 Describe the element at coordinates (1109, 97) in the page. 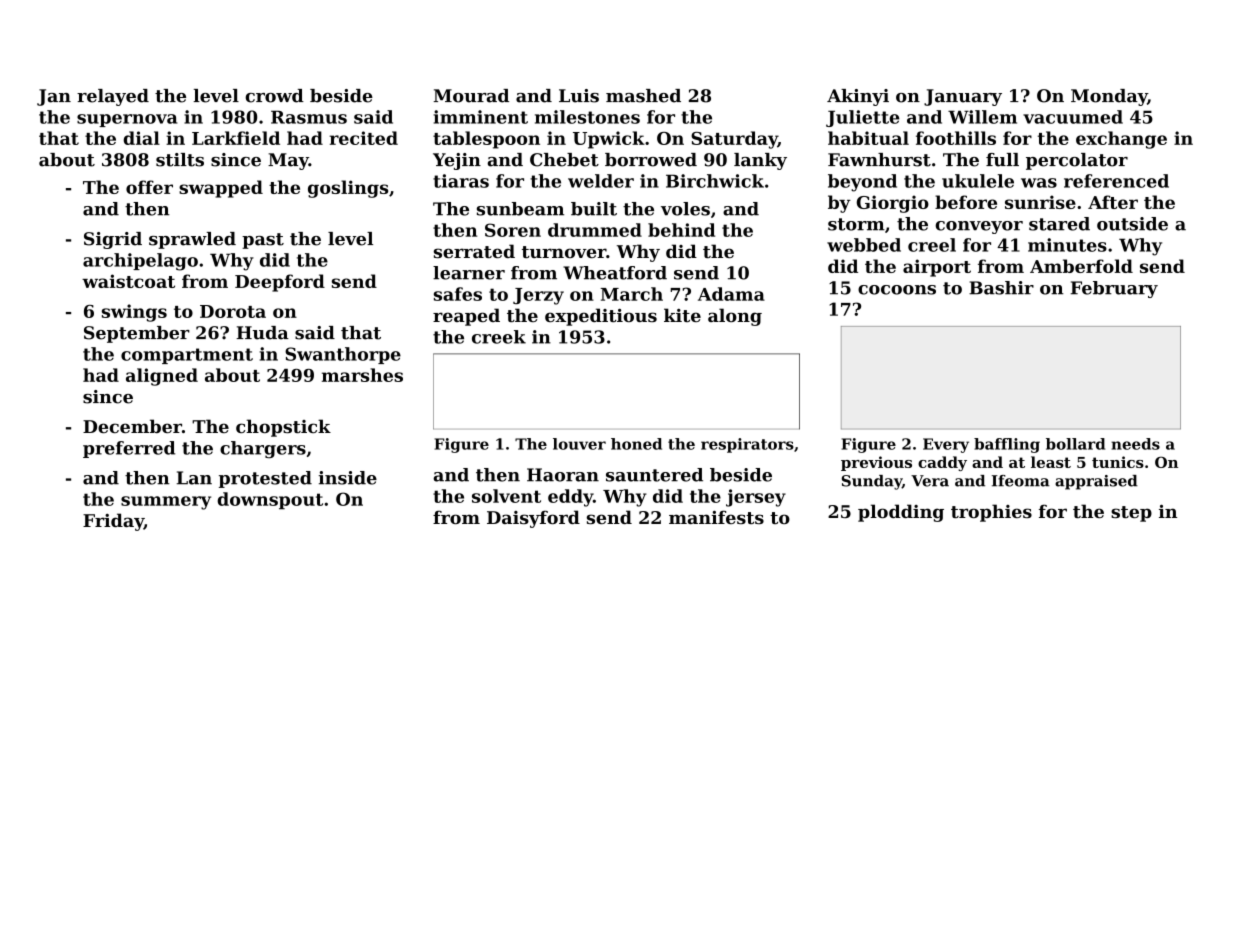

I see `Monday` at that location.
